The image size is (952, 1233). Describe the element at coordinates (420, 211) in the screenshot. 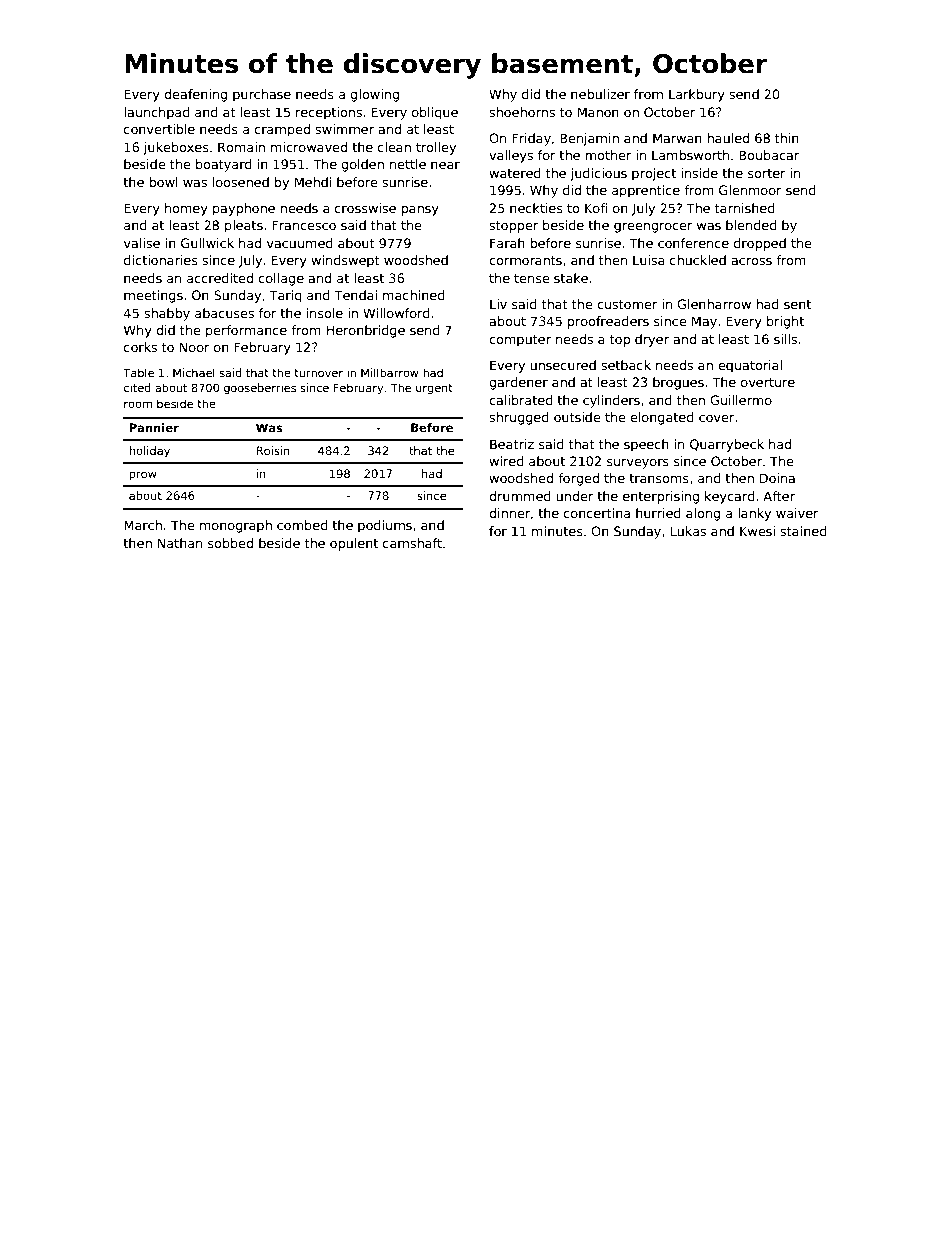

I see `pansy` at that location.
